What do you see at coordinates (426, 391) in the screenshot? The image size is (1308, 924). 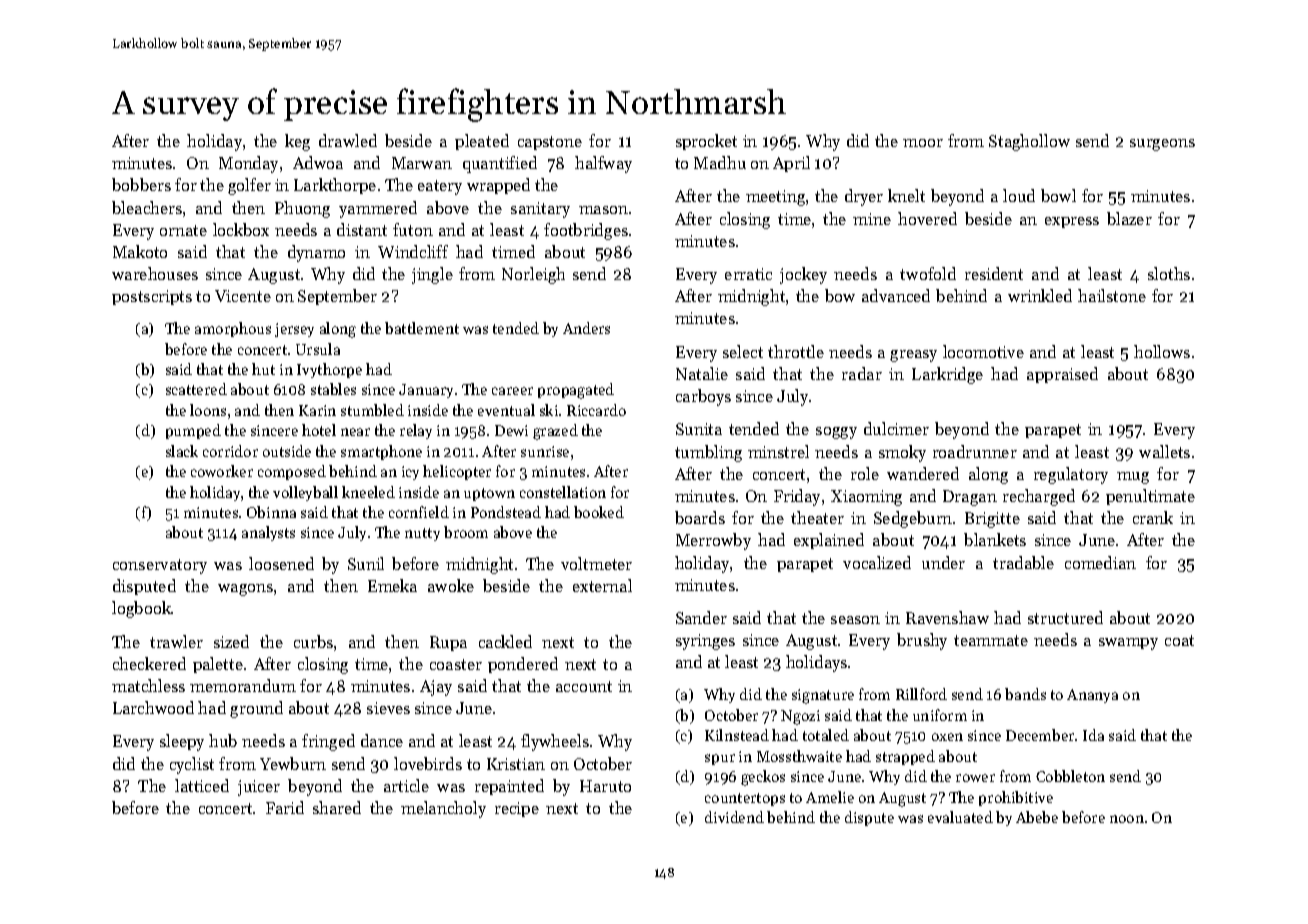 I see `January` at bounding box center [426, 391].
